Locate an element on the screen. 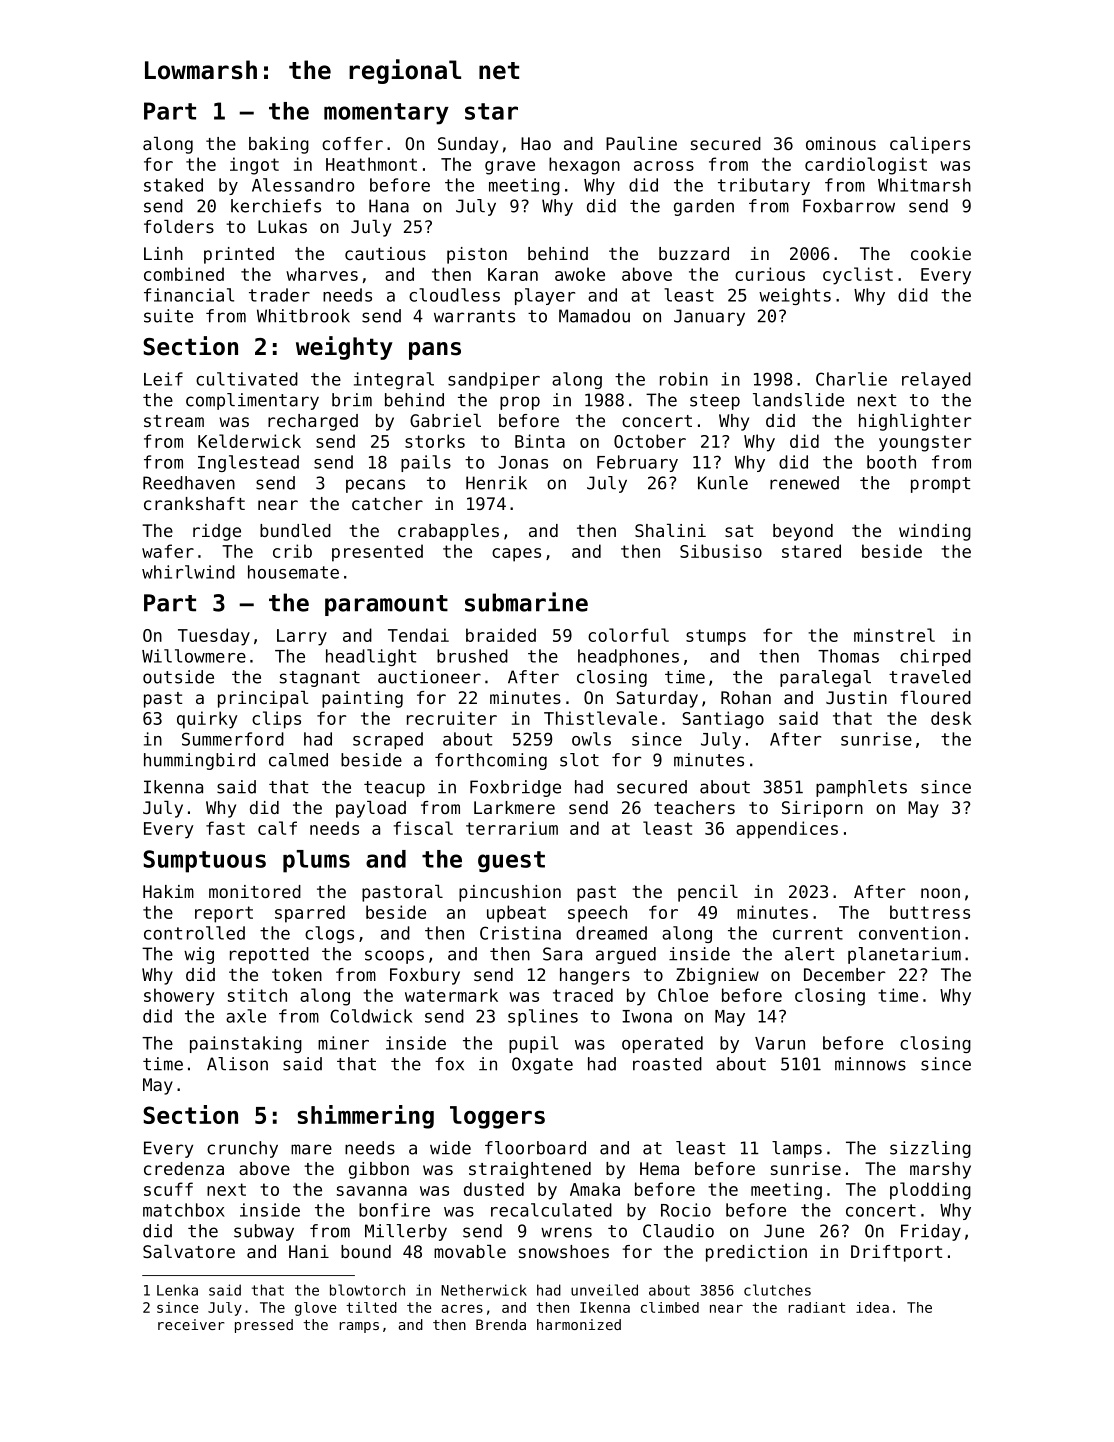  Salvatore is located at coordinates (189, 1251).
